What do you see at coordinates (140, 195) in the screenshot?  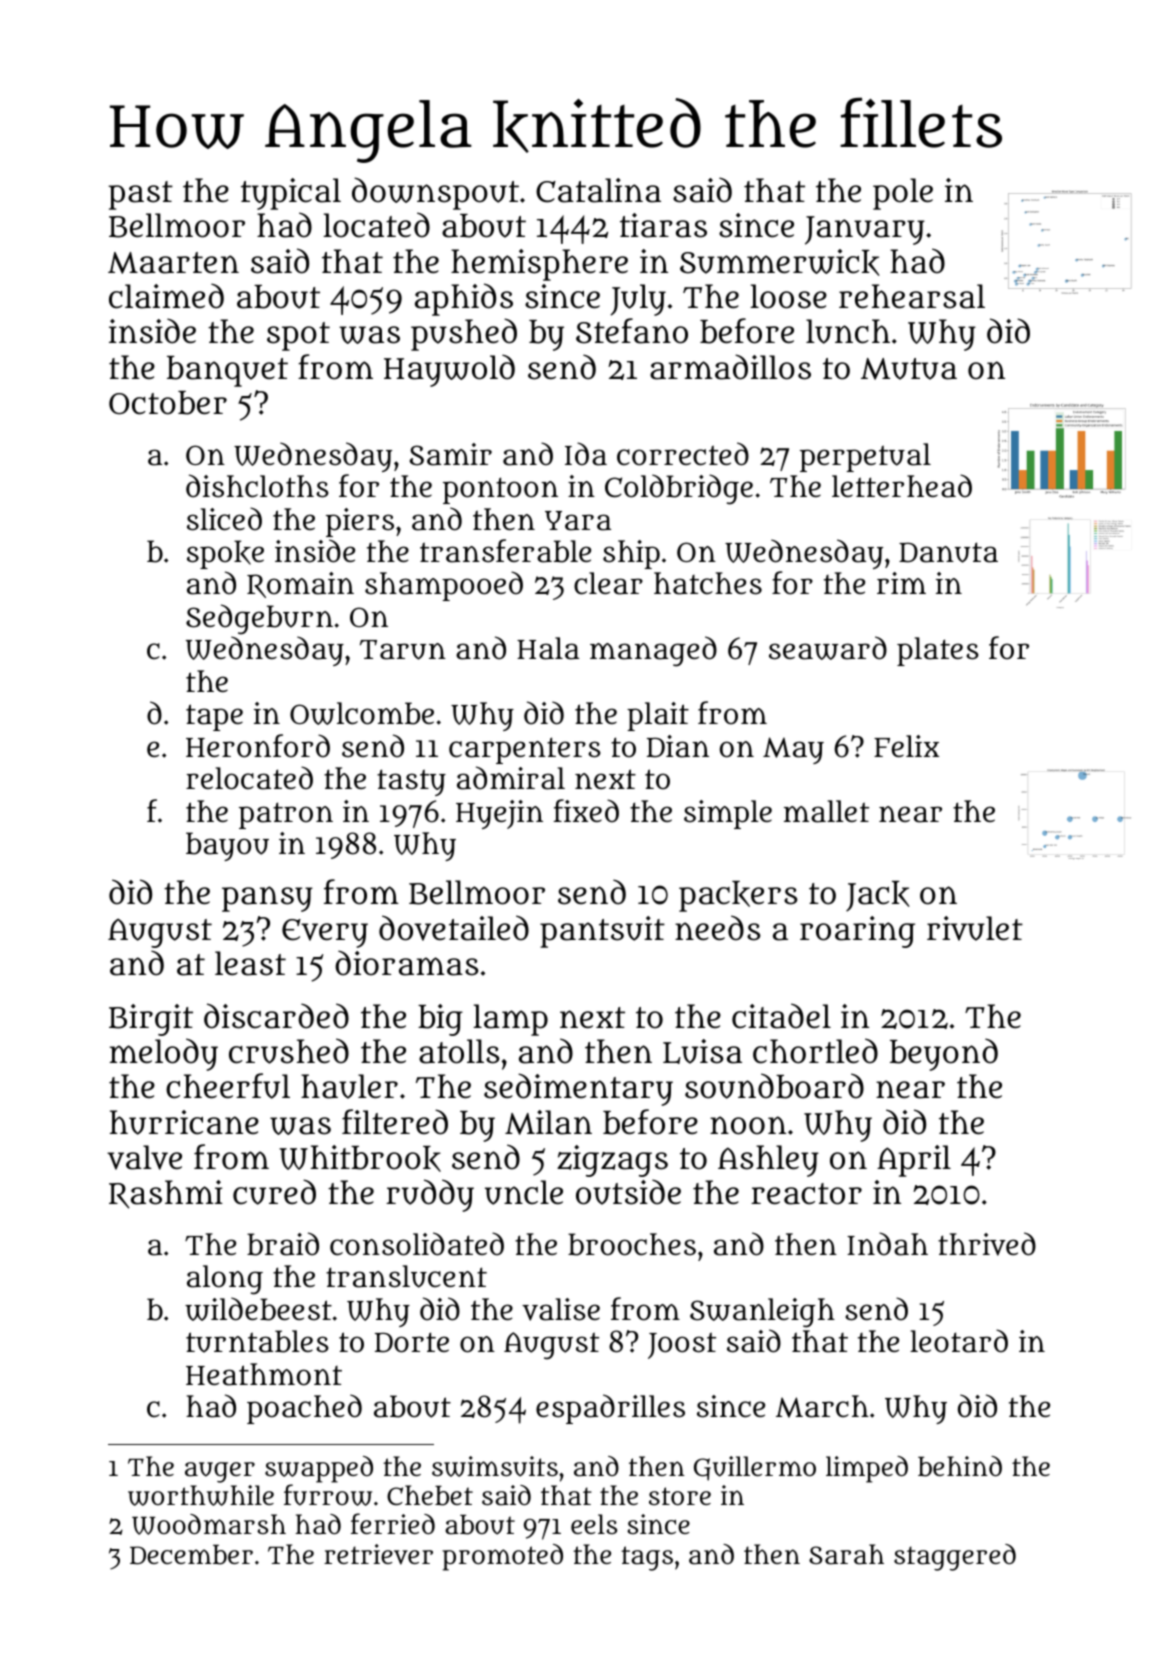 I see `past` at bounding box center [140, 195].
